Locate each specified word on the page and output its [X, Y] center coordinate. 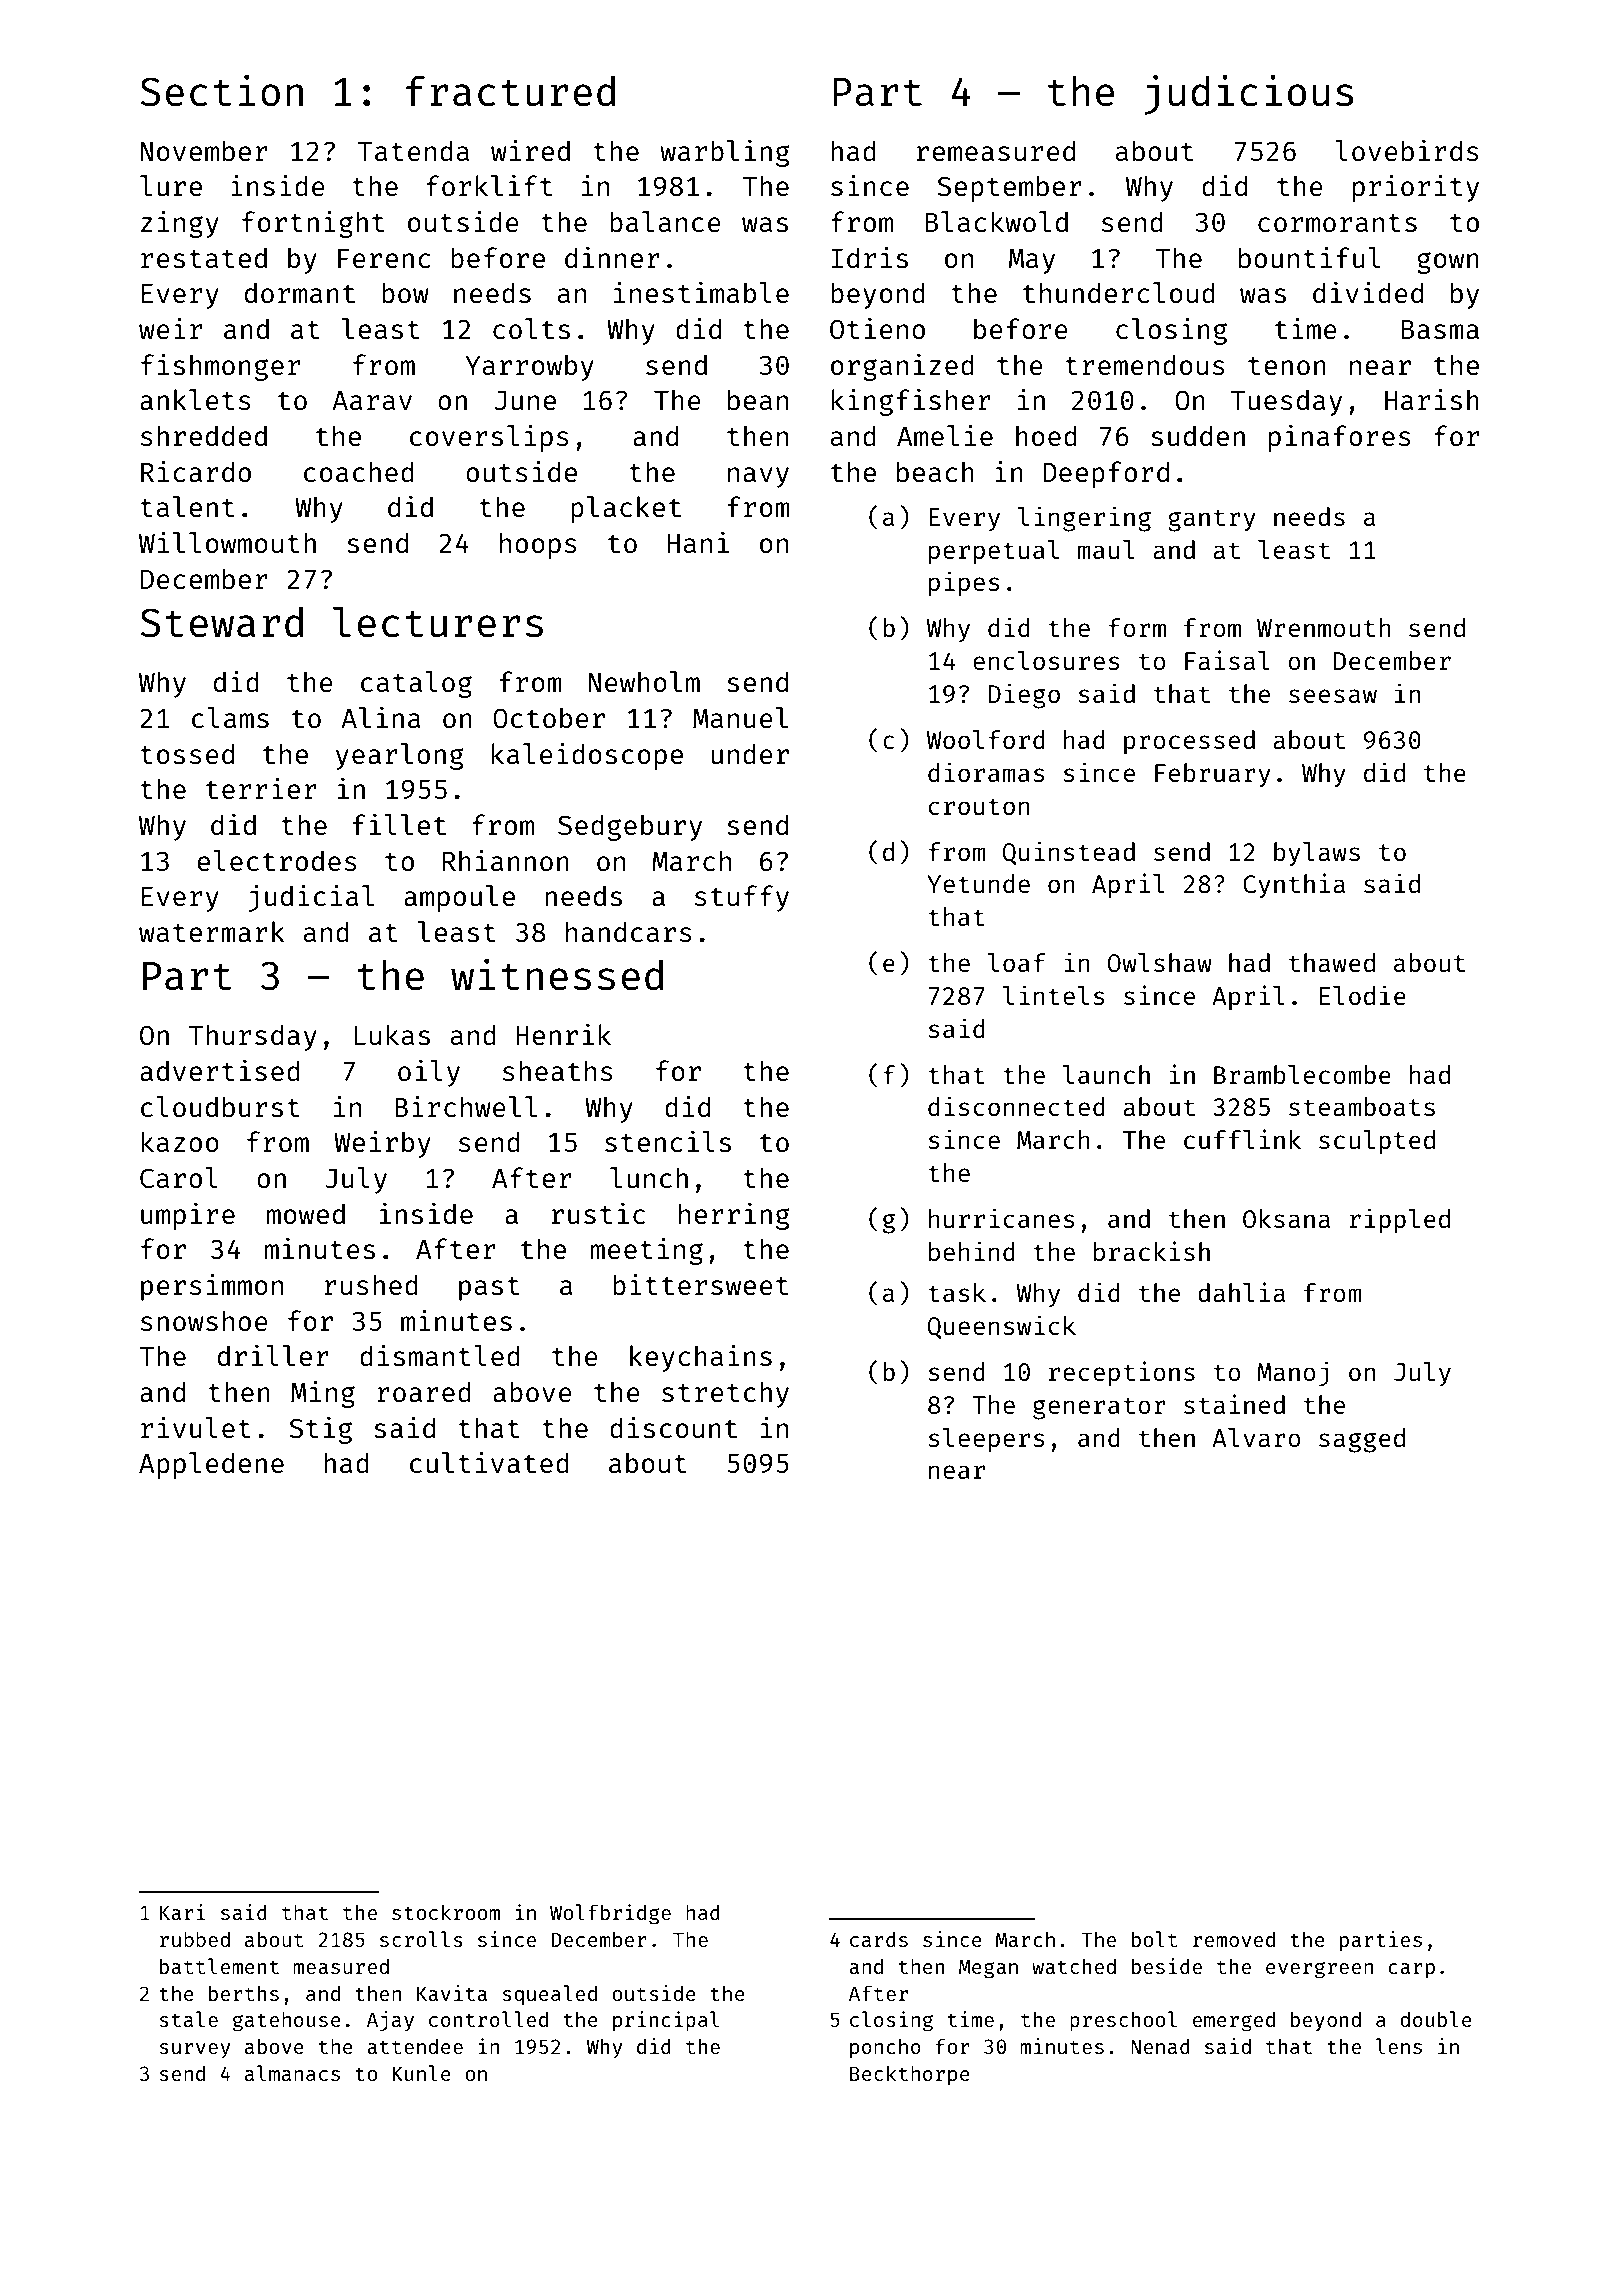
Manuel [740, 717]
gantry [1212, 520]
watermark [212, 931]
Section [221, 91]
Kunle [421, 2073]
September [1009, 188]
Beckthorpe [910, 2075]
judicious [1249, 95]
